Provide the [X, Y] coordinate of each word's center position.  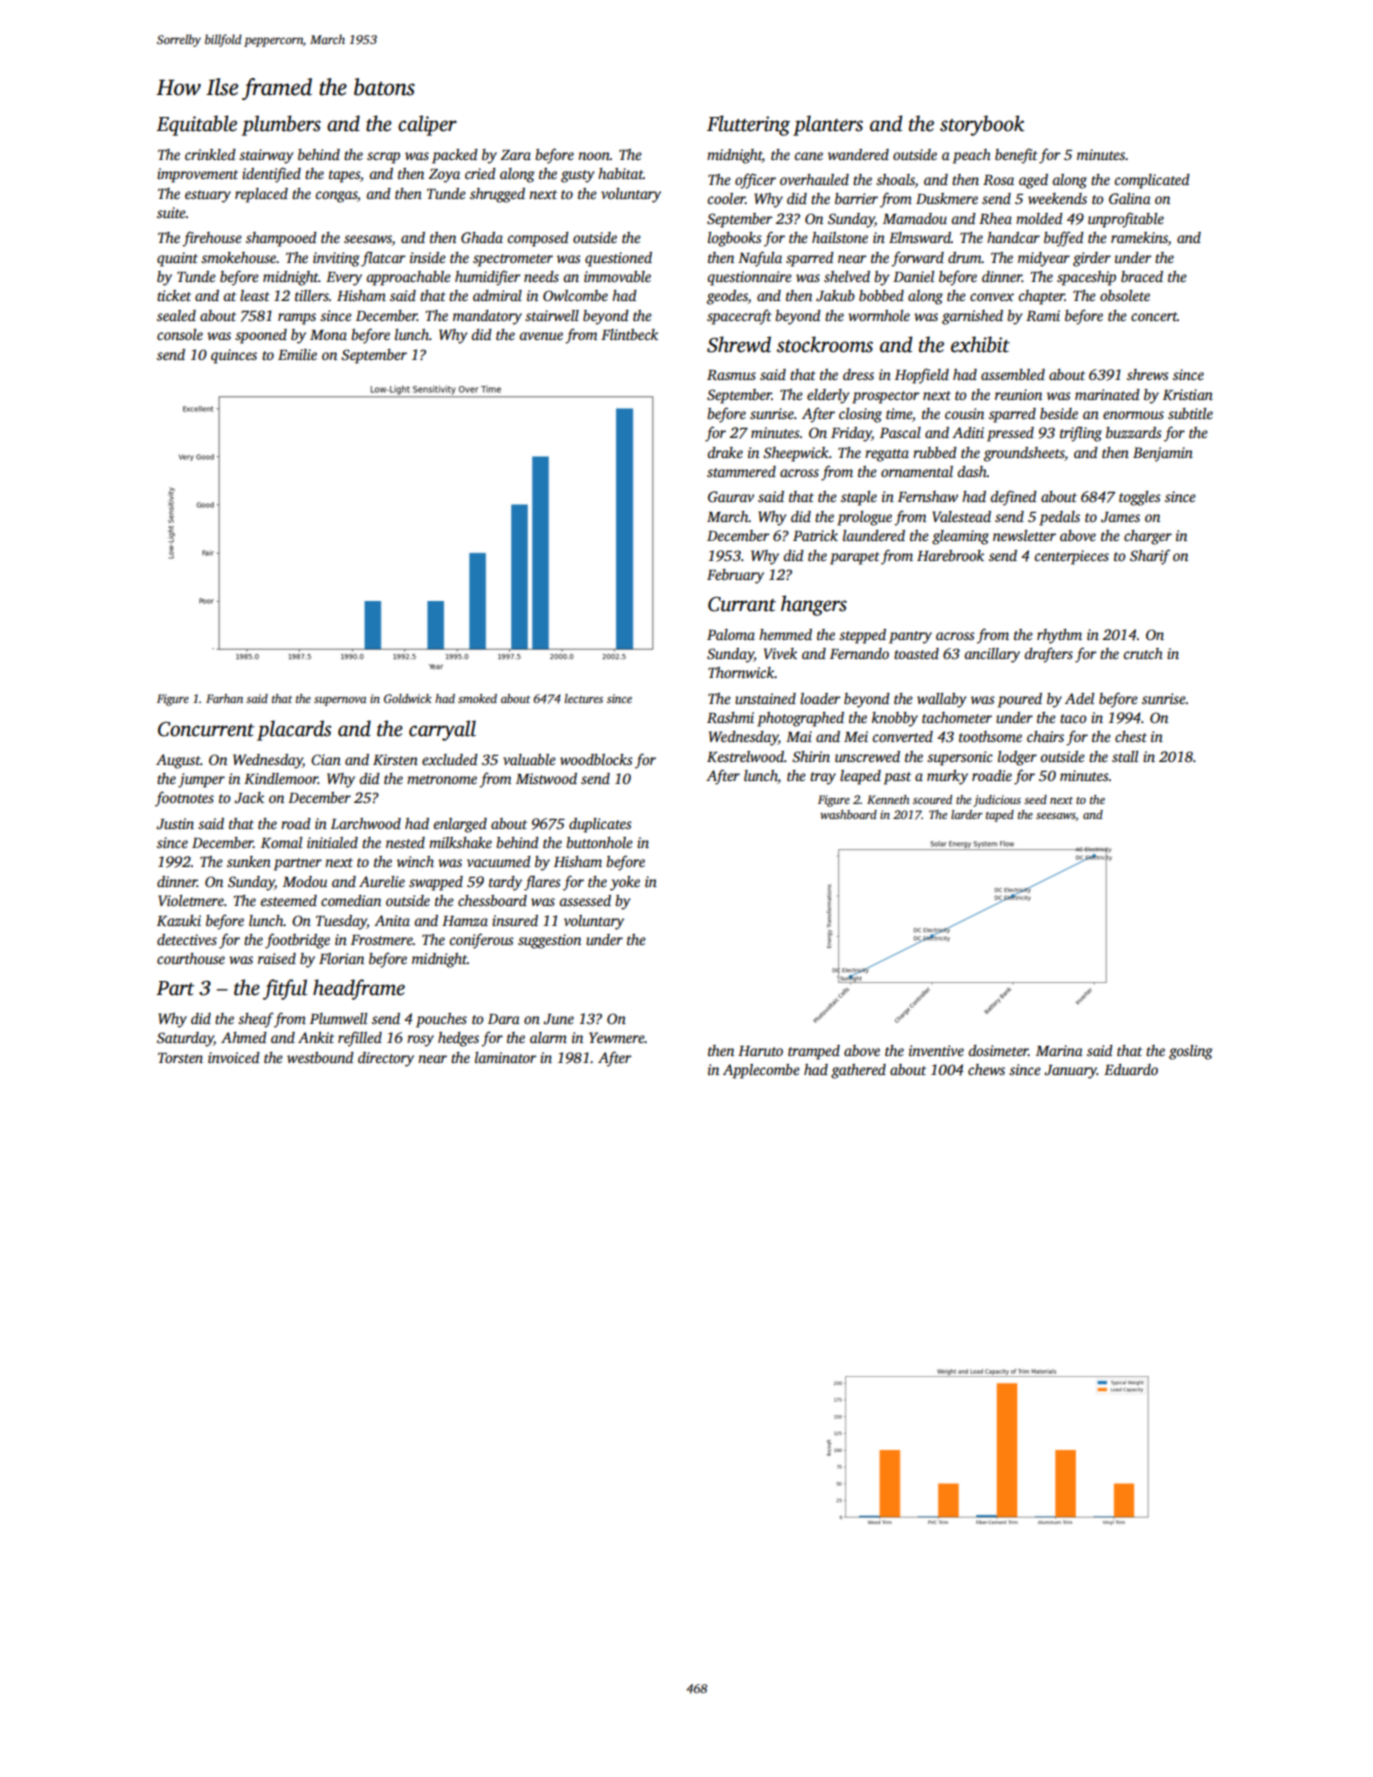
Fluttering [748, 125]
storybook [982, 125]
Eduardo [1131, 1069]
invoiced [234, 1057]
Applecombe [761, 1071]
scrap [383, 158]
